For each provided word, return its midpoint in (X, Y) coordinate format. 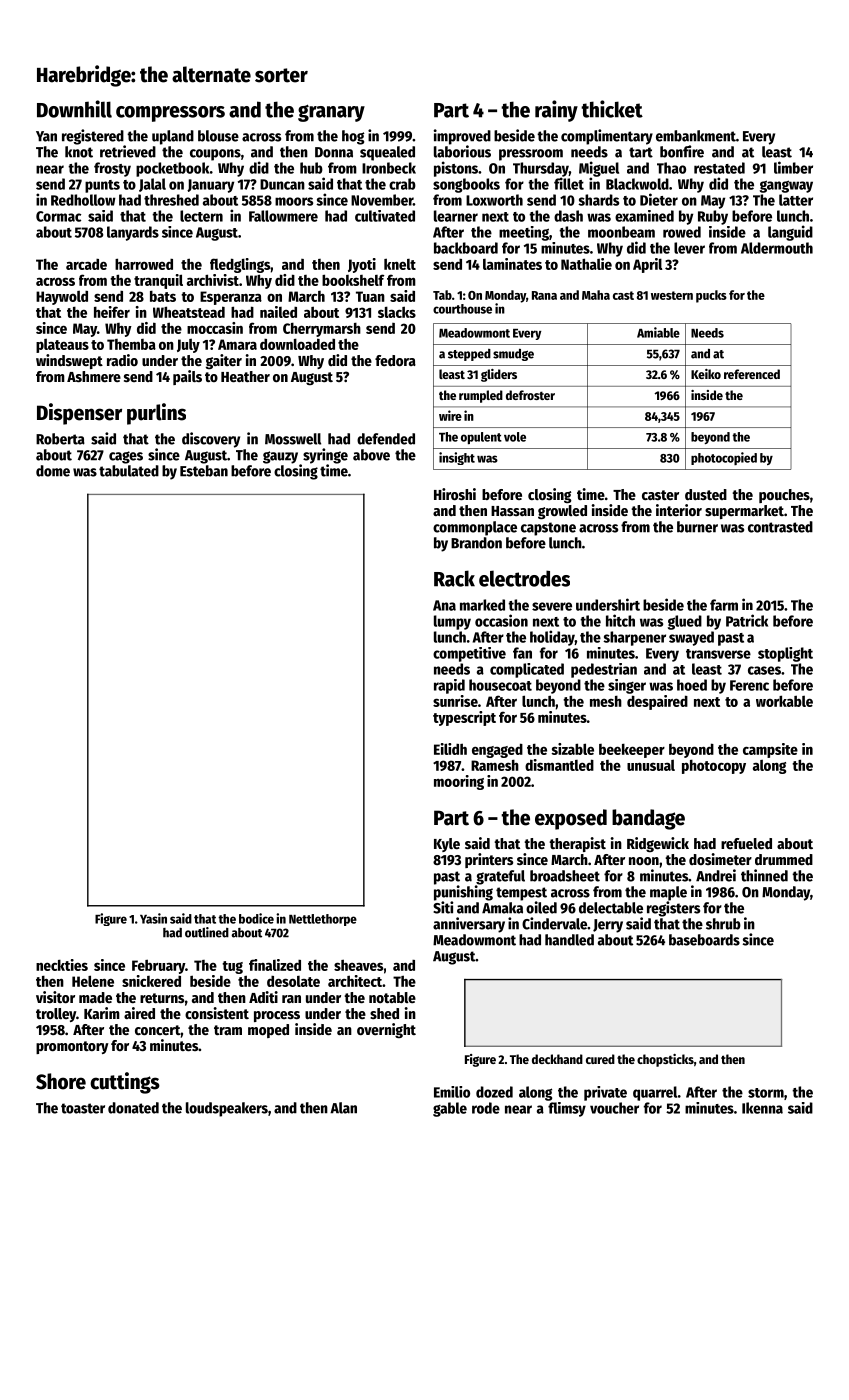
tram (228, 1030)
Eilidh (450, 749)
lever (689, 248)
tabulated (129, 471)
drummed (784, 859)
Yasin (153, 918)
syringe (325, 456)
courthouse (462, 309)
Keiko (706, 374)
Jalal (152, 185)
